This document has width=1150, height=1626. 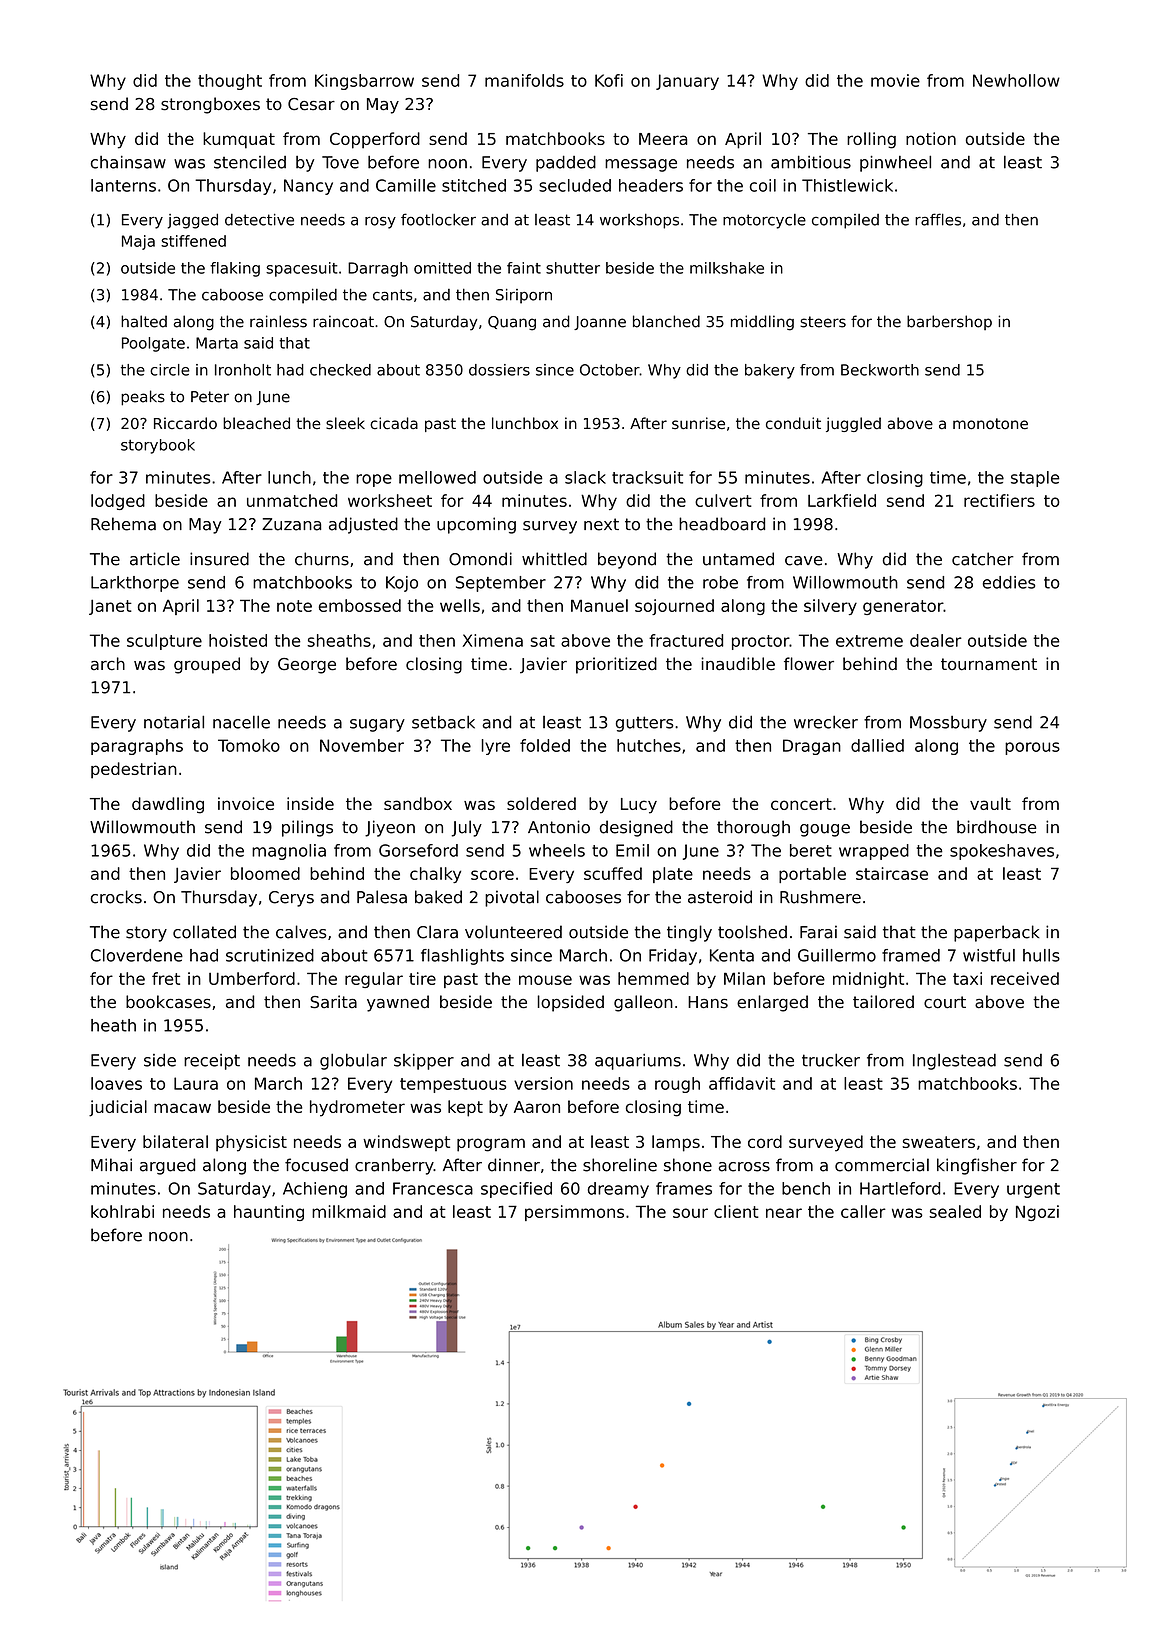 I want to click on tempestuous, so click(x=453, y=1085).
